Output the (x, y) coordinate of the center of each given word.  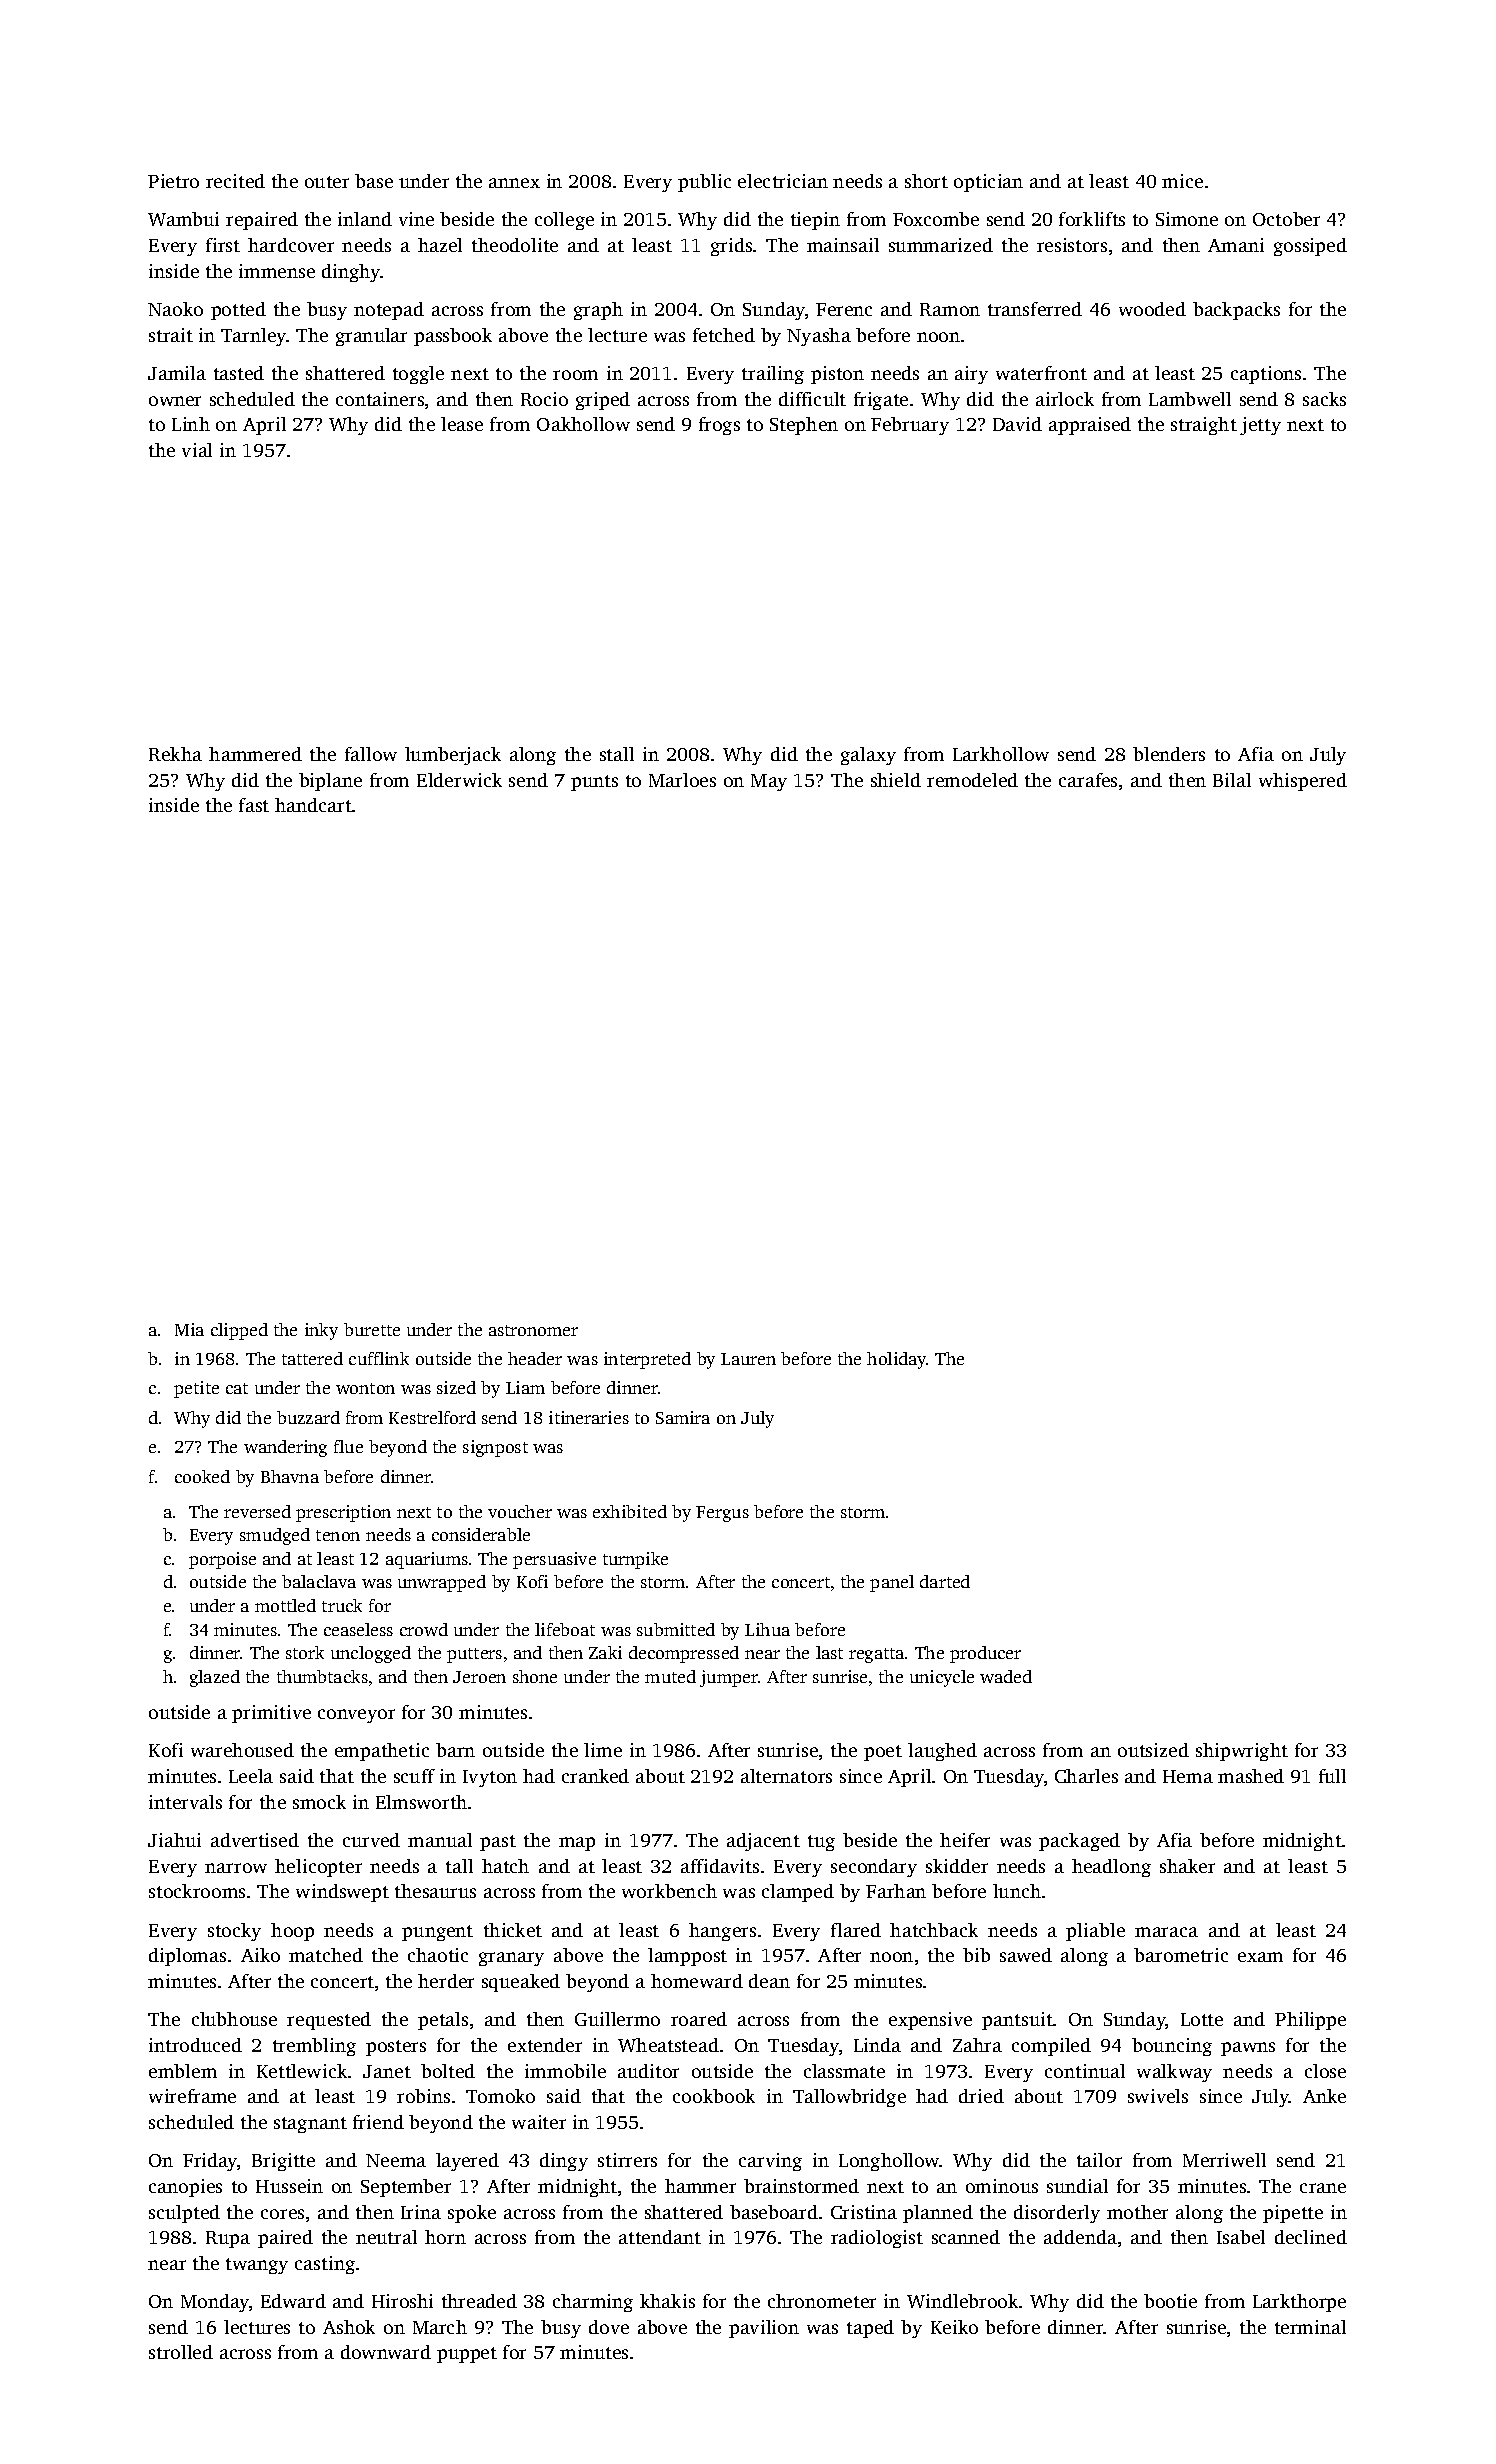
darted (945, 1581)
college (564, 221)
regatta (876, 1655)
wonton (365, 1388)
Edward (293, 2301)
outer (327, 182)
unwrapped (442, 1583)
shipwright (1242, 1752)
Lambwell (1190, 399)
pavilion (764, 2329)
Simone (1187, 219)
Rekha (175, 754)
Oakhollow (583, 424)
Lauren (748, 1359)
